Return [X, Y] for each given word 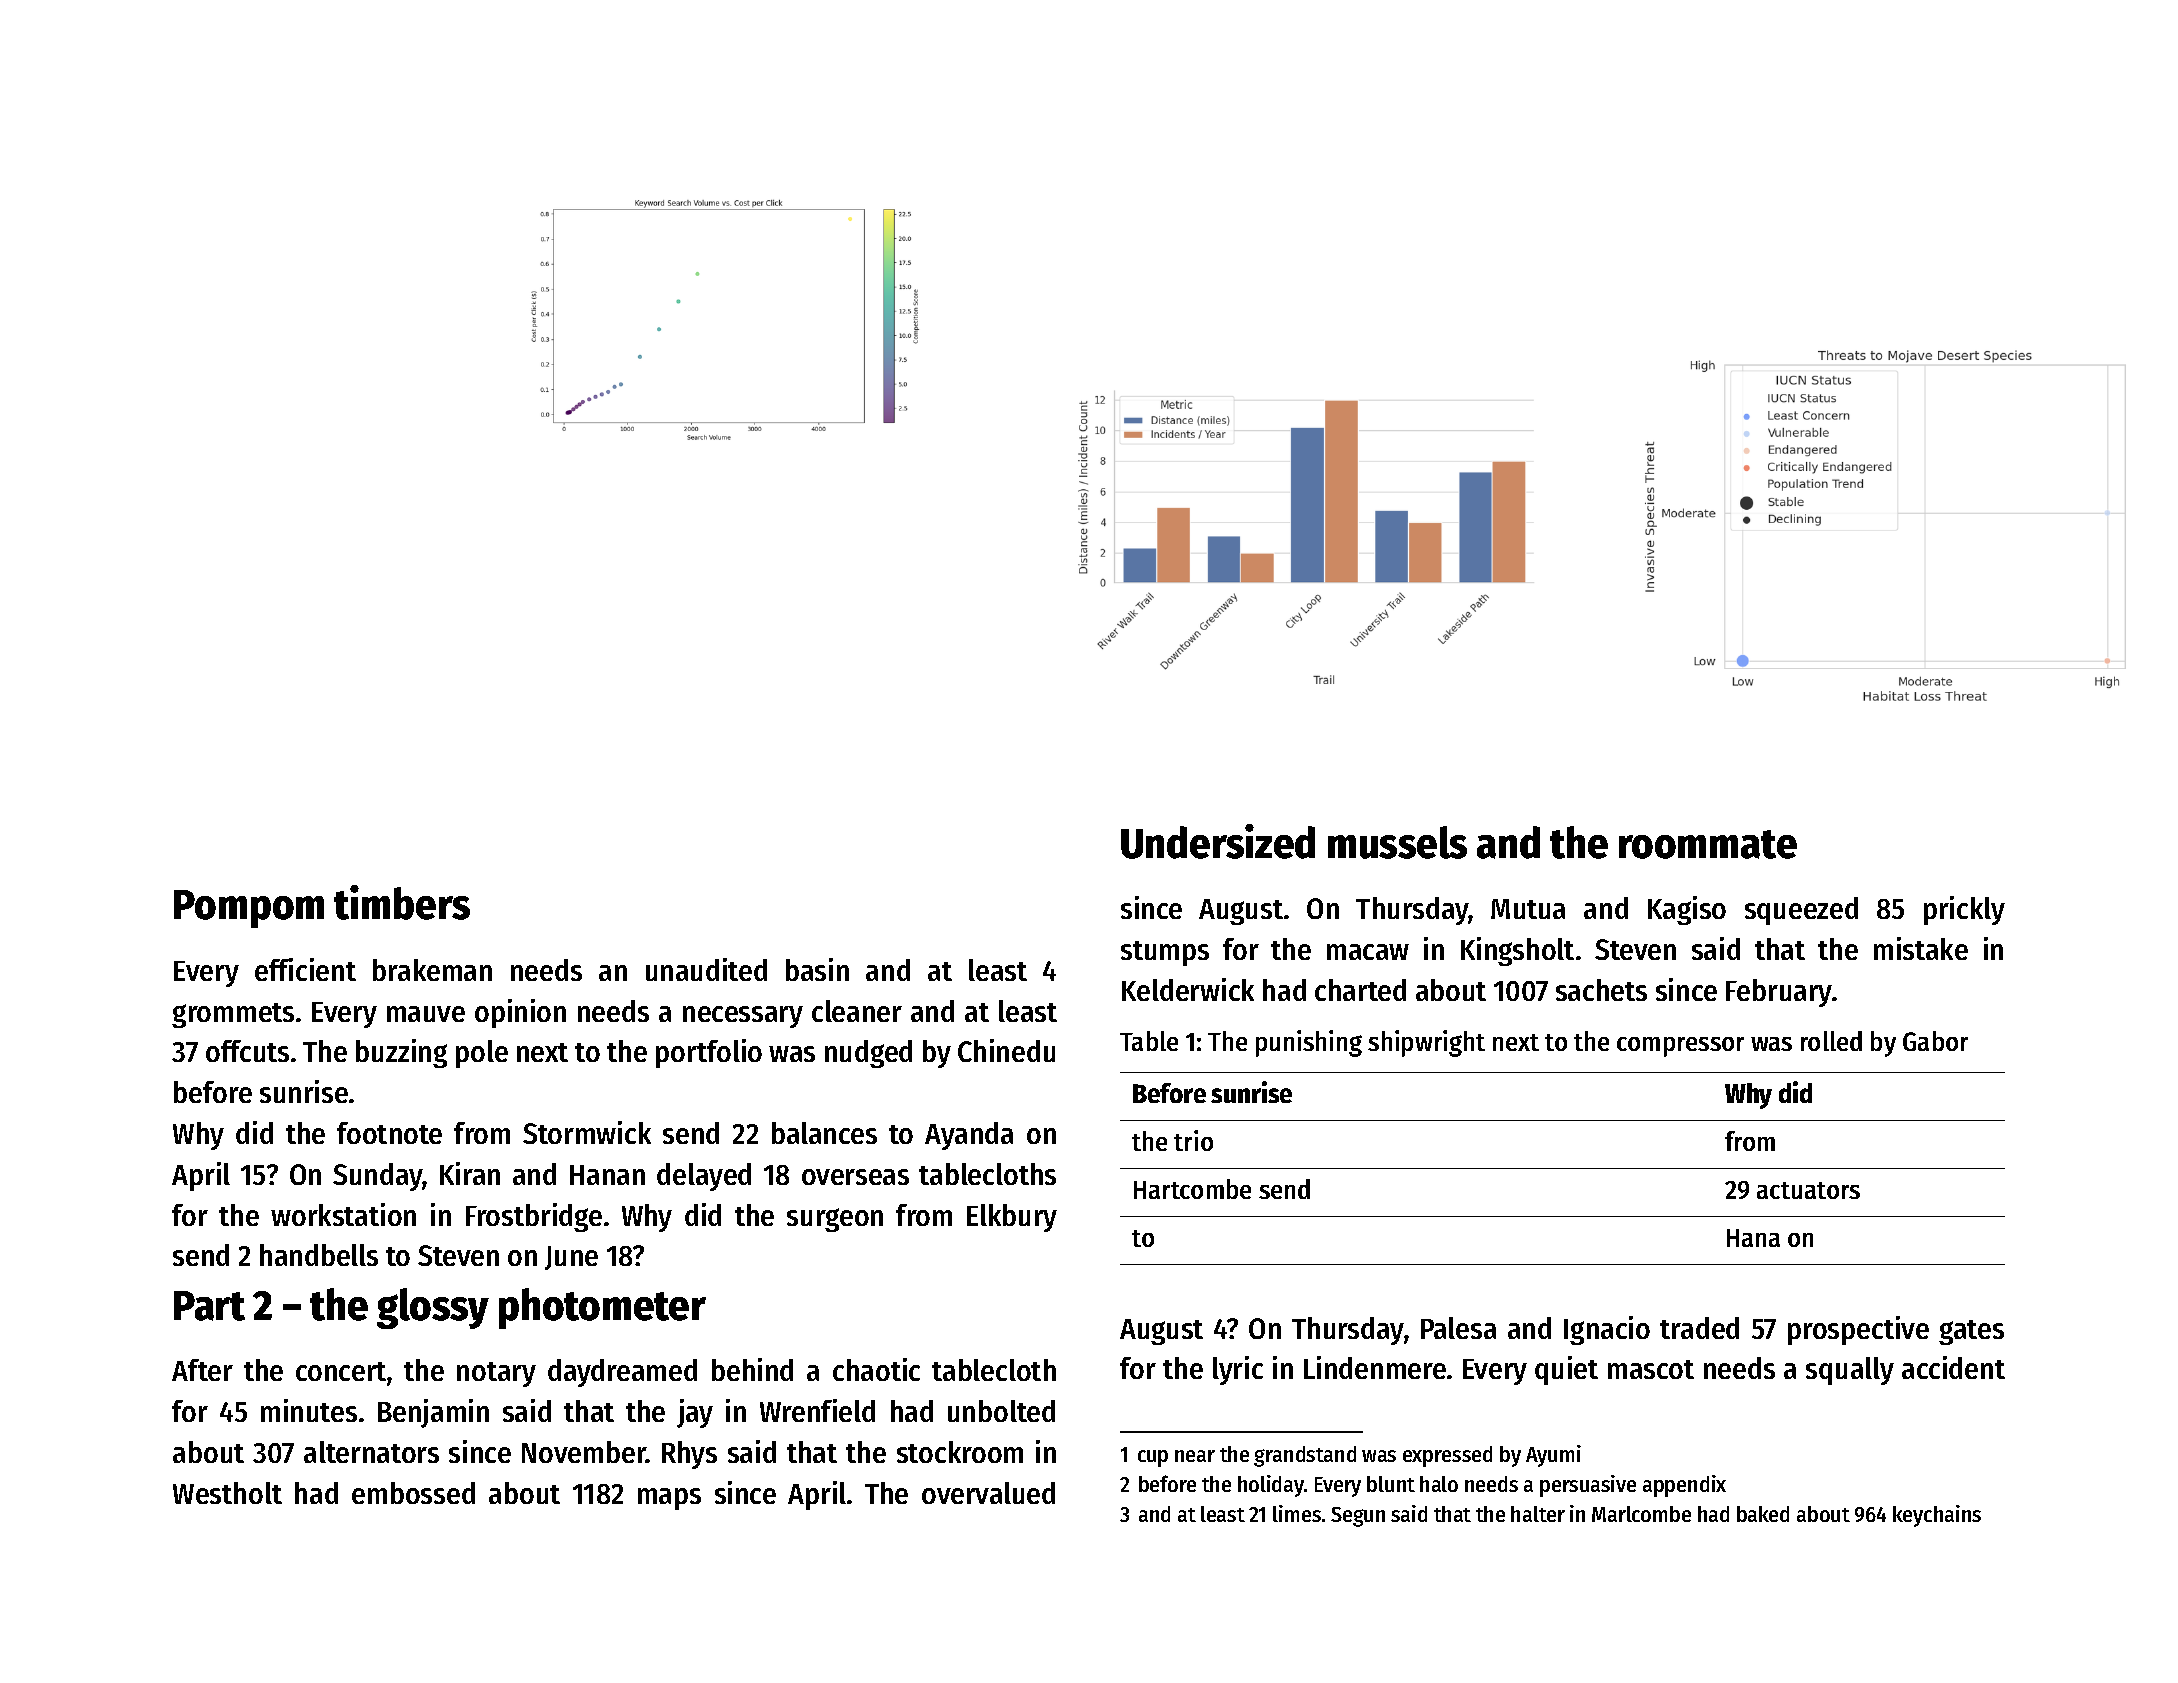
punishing [1309, 1043]
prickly [1964, 910]
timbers [402, 902]
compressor [1680, 1047]
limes [1297, 1513]
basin [817, 969]
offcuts [247, 1051]
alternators [371, 1452]
